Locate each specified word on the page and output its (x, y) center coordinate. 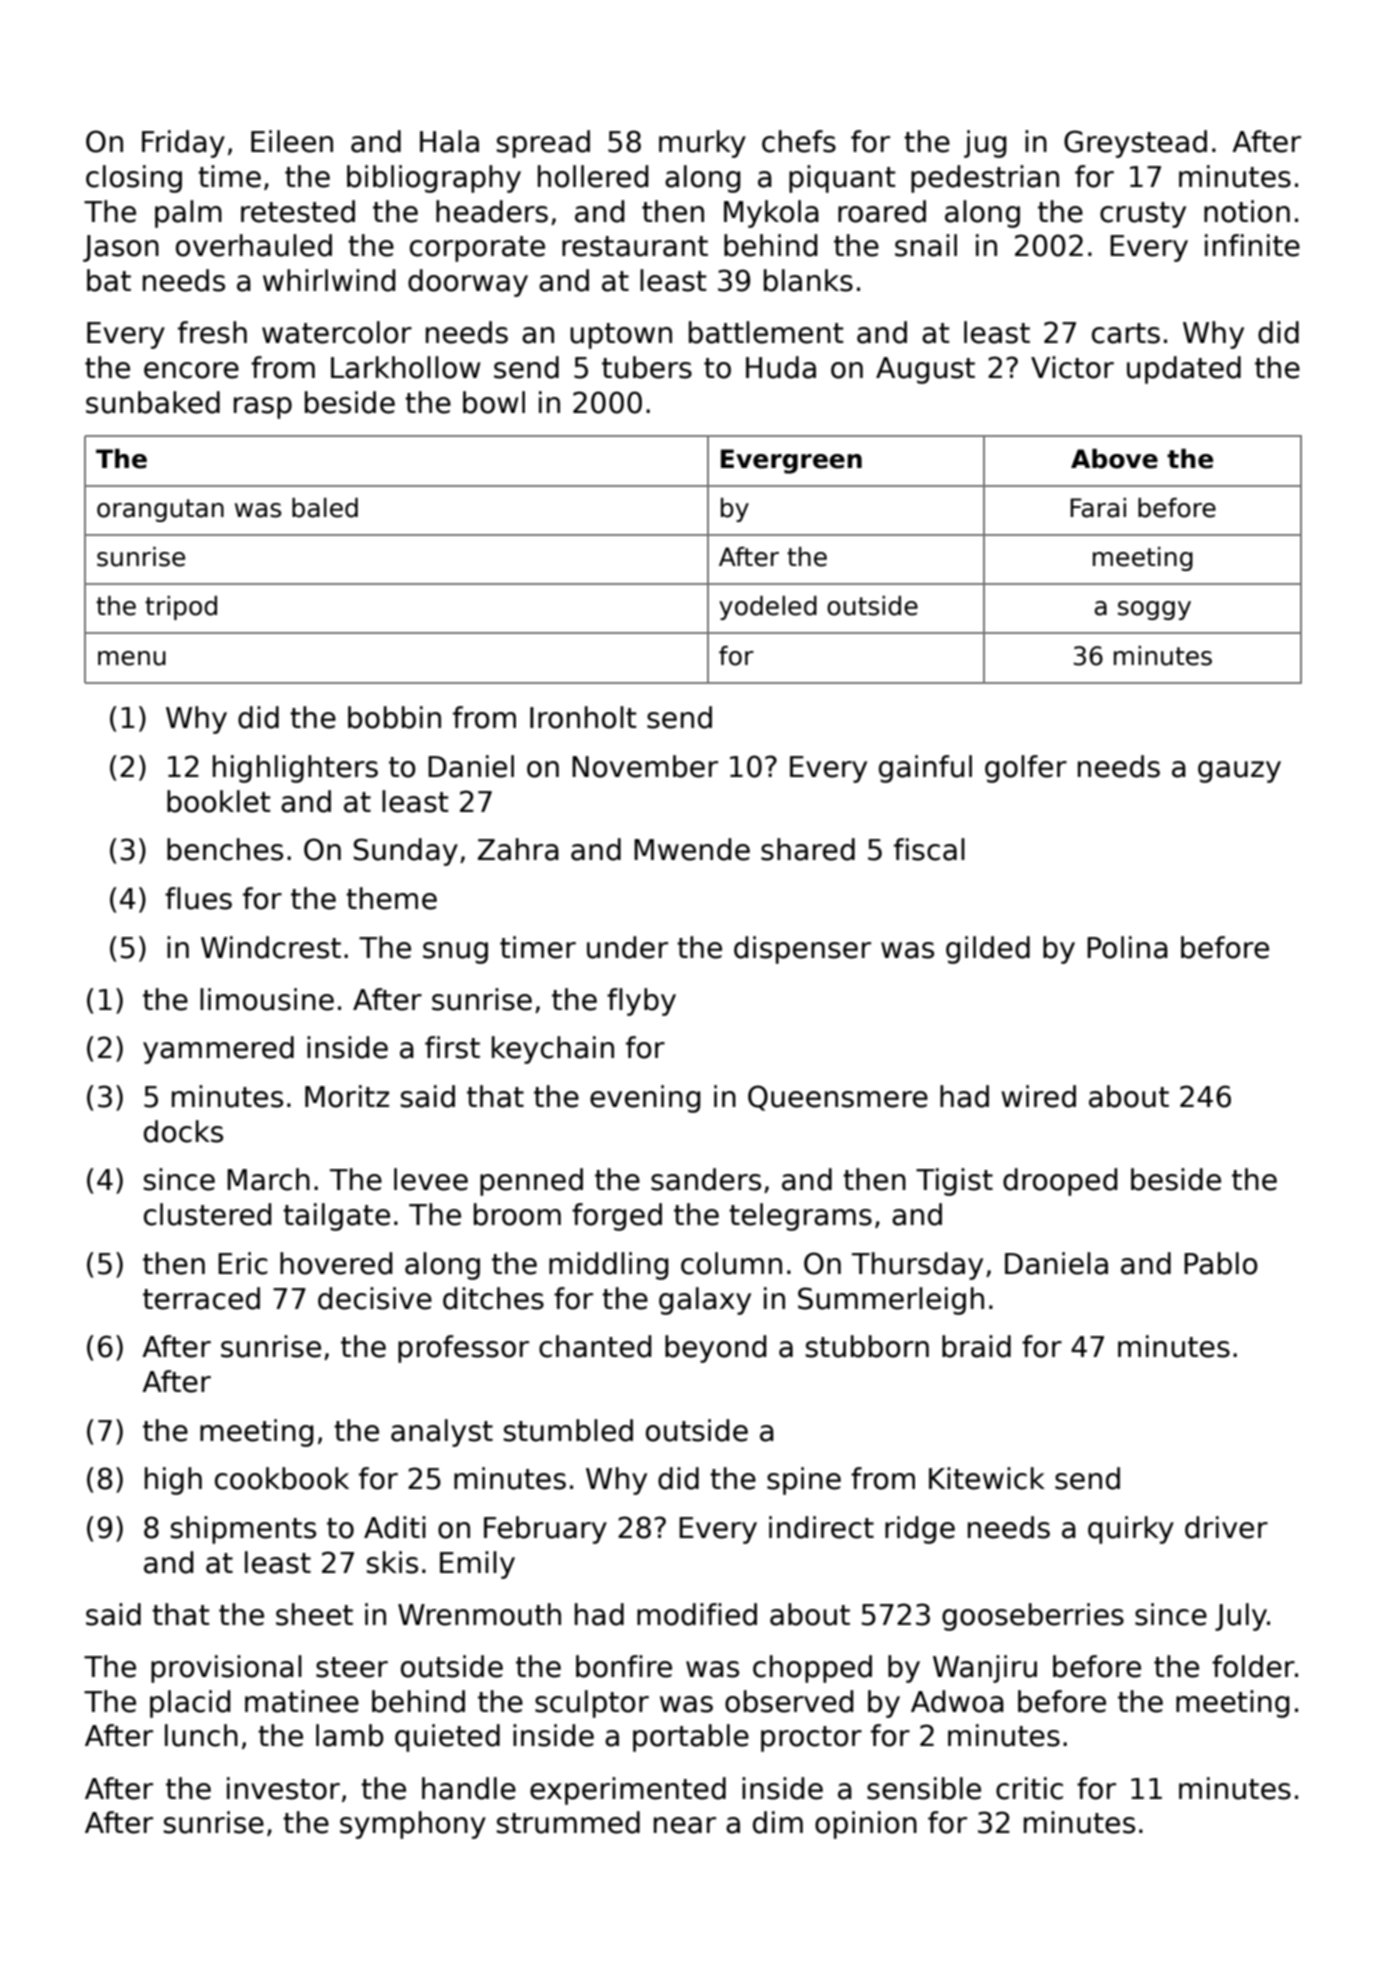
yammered (218, 1050)
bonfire (624, 1666)
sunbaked (153, 402)
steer (352, 1667)
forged (617, 1217)
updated (1184, 370)
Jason (121, 248)
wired (1038, 1096)
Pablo (1221, 1263)
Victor (1072, 367)
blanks (808, 280)
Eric (243, 1263)
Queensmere (838, 1098)
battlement (766, 332)
